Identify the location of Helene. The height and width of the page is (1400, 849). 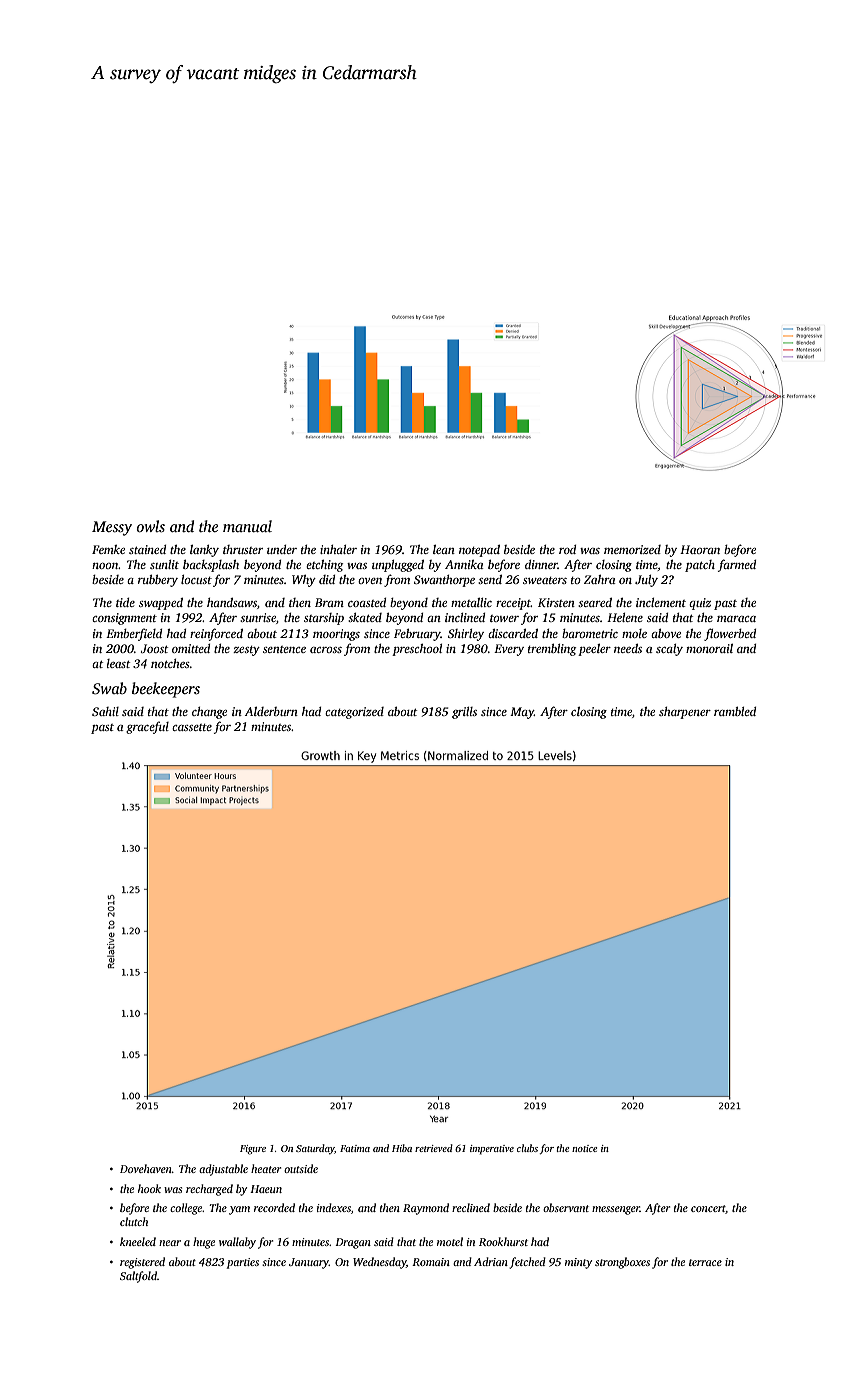
(625, 617).
